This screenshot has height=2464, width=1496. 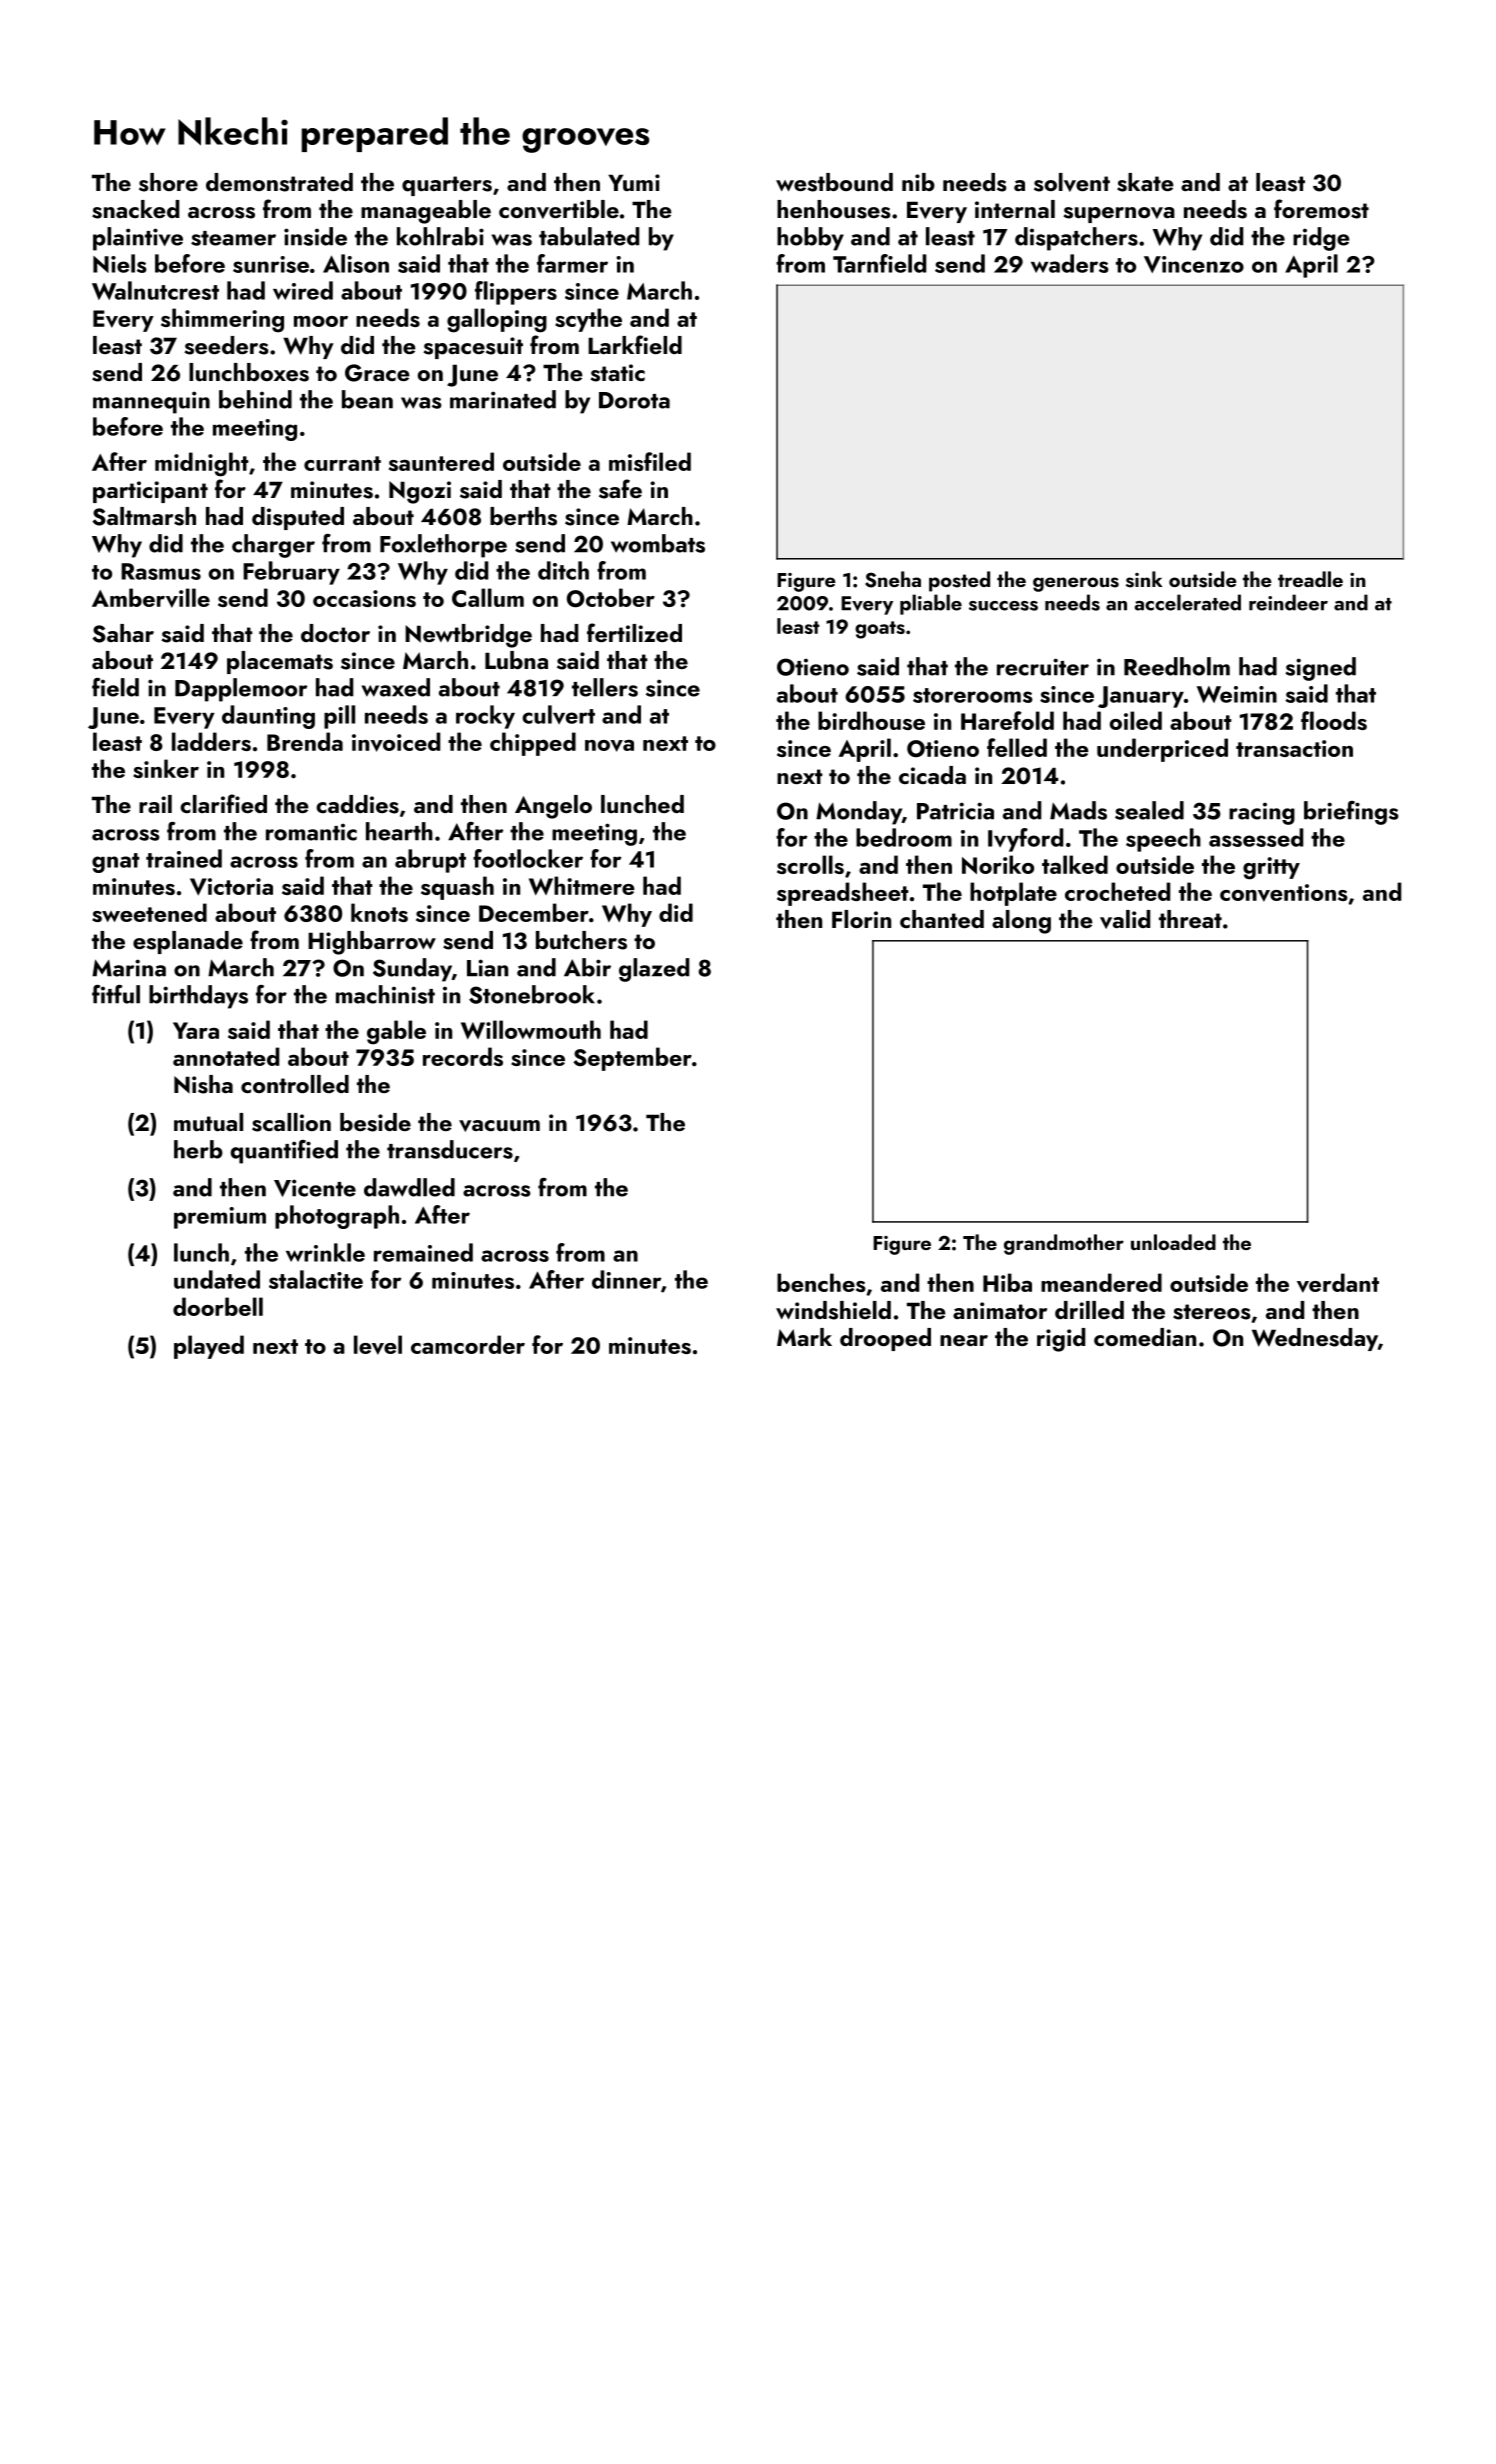 What do you see at coordinates (834, 182) in the screenshot?
I see `westbound` at bounding box center [834, 182].
